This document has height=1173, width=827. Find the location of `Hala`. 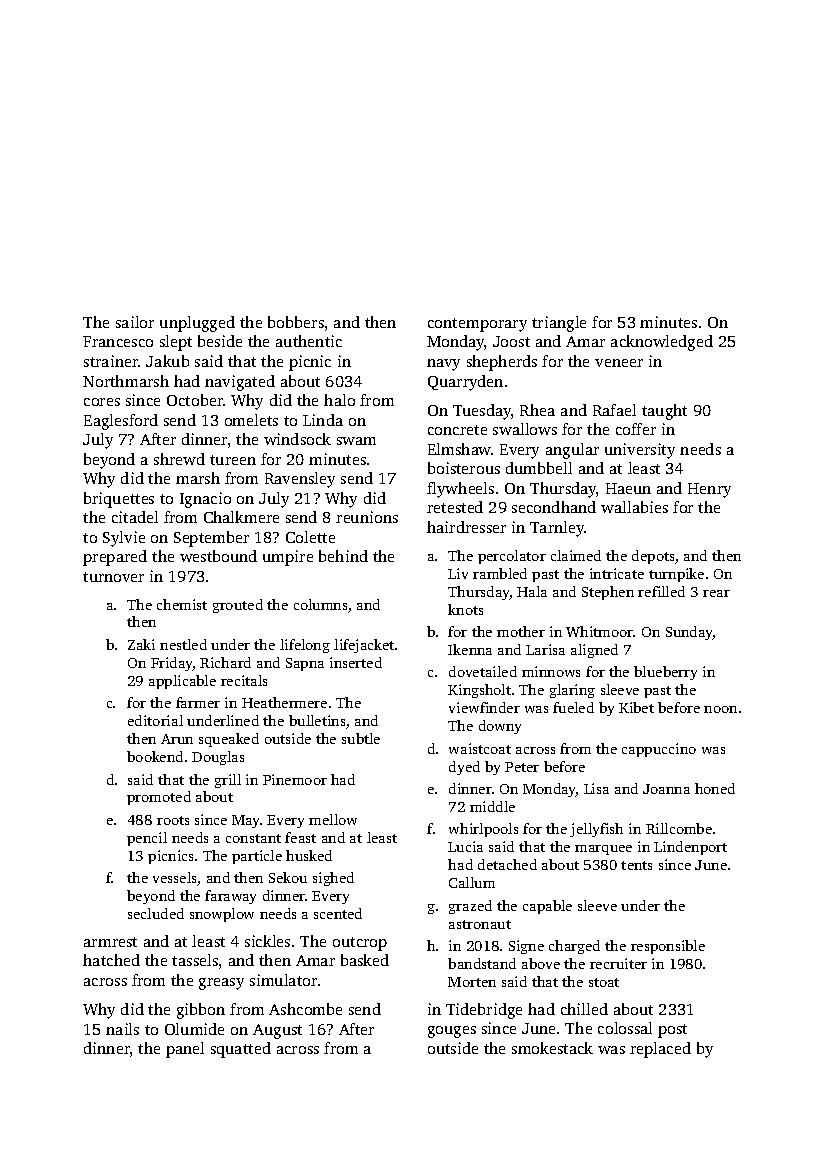

Hala is located at coordinates (532, 591).
